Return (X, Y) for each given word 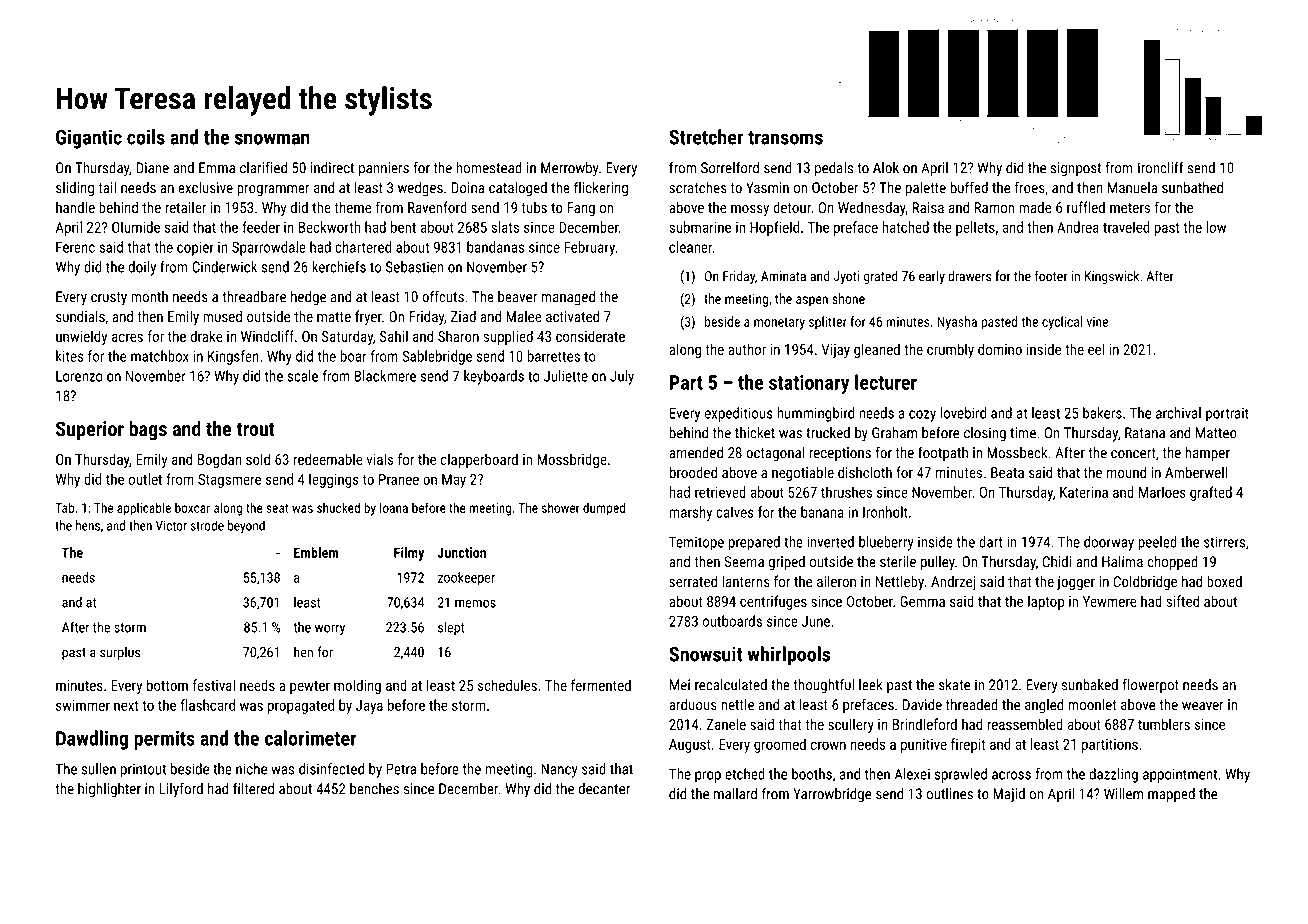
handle (75, 207)
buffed (969, 187)
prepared (754, 543)
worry (330, 630)
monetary (779, 323)
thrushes (846, 492)
